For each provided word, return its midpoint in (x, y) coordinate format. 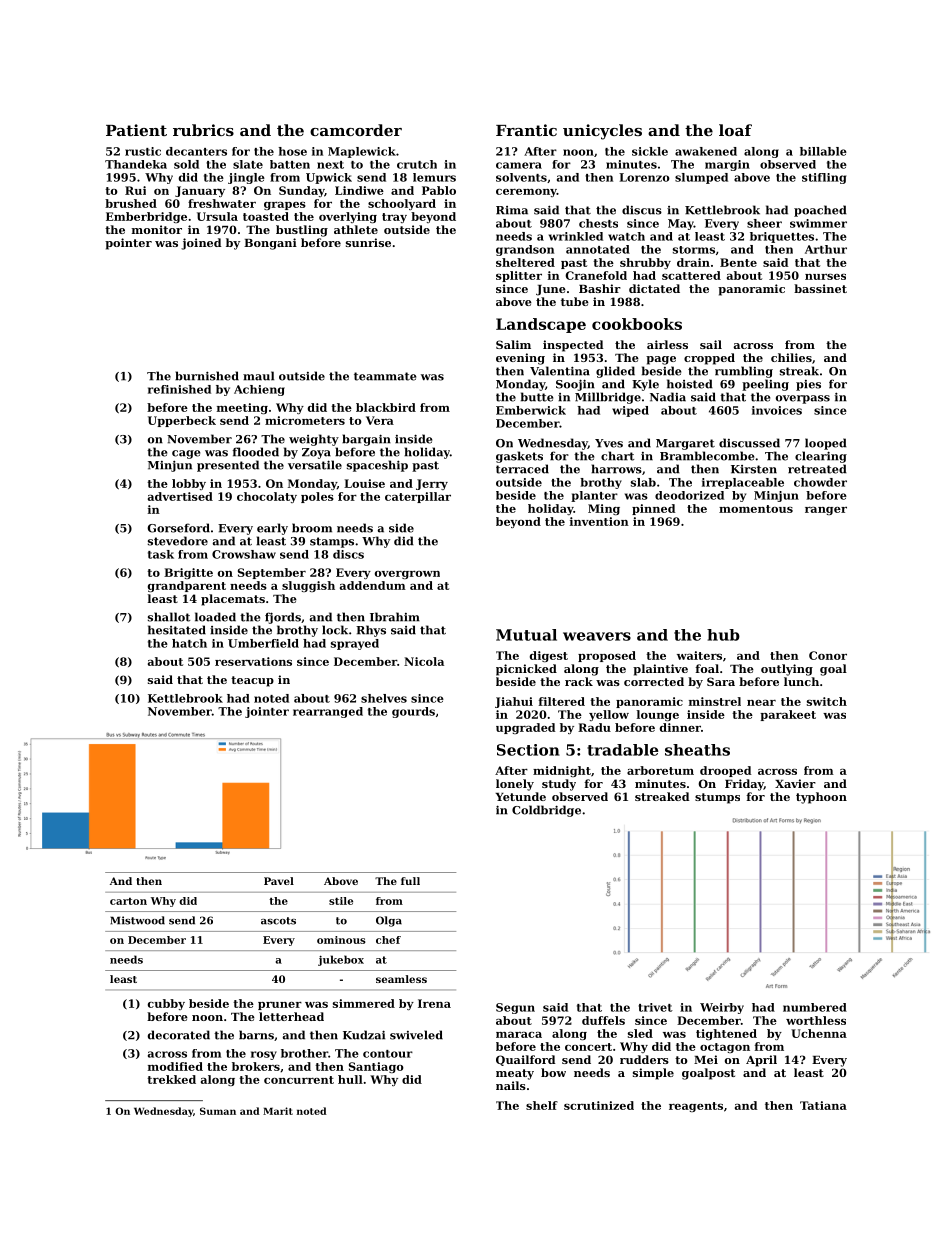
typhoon (821, 798)
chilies (791, 357)
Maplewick (362, 152)
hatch (189, 643)
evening (520, 359)
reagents (696, 1107)
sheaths (697, 750)
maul (258, 376)
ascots (278, 921)
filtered (562, 701)
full (410, 881)
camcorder (356, 130)
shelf (542, 1105)
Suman (218, 1111)
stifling (824, 178)
